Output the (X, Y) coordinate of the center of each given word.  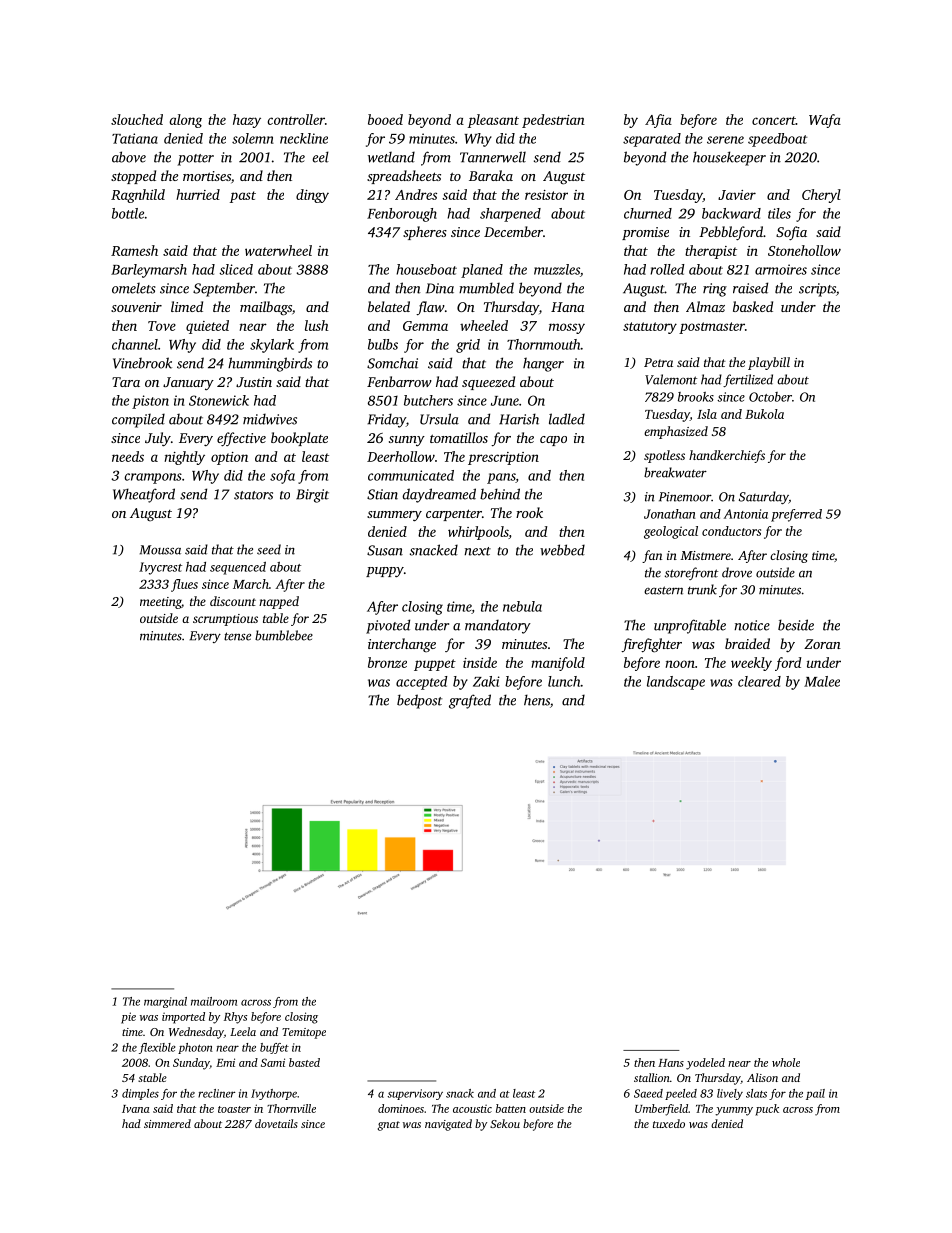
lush (316, 325)
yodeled (705, 1064)
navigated (448, 1125)
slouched (137, 119)
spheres (425, 233)
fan (652, 556)
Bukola (764, 414)
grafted (470, 701)
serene (725, 140)
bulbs (383, 344)
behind (500, 494)
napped (279, 602)
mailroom (214, 1001)
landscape (676, 683)
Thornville (291, 1108)
